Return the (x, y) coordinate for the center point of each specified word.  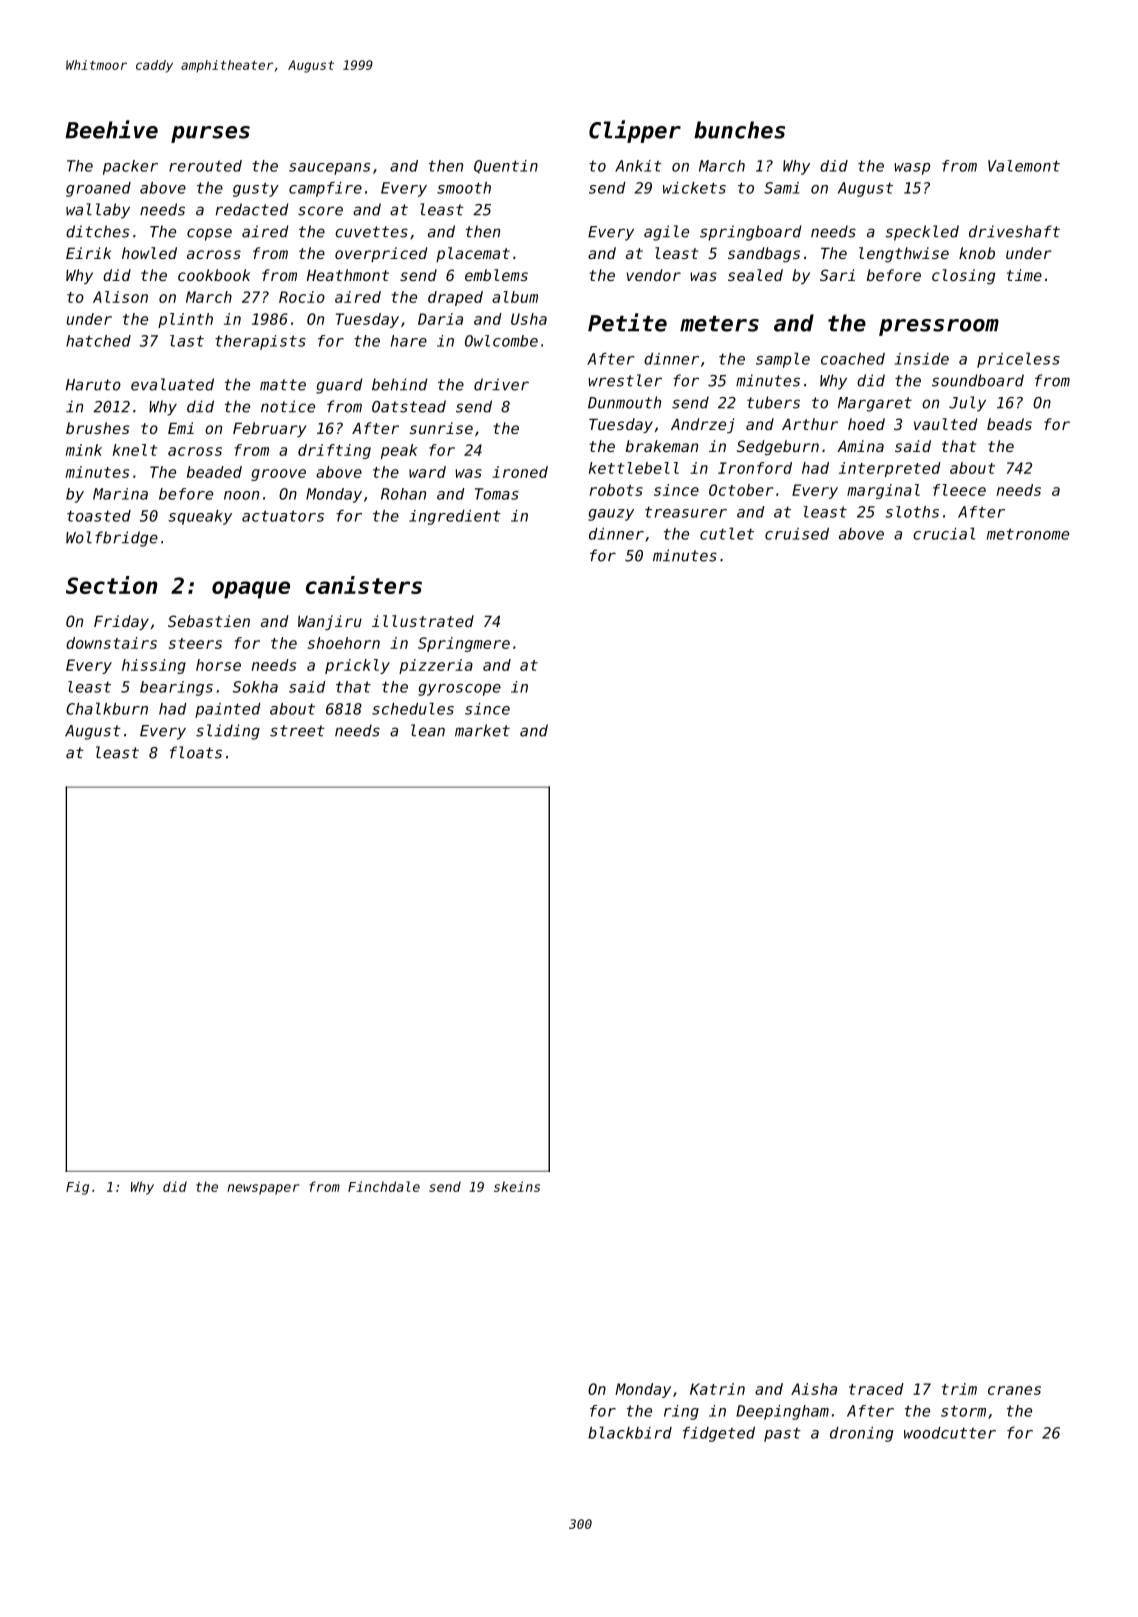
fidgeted (719, 1434)
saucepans (329, 169)
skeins (517, 1186)
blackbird (630, 1432)
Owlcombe (501, 341)
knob (977, 253)
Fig (77, 1188)
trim (959, 1389)
